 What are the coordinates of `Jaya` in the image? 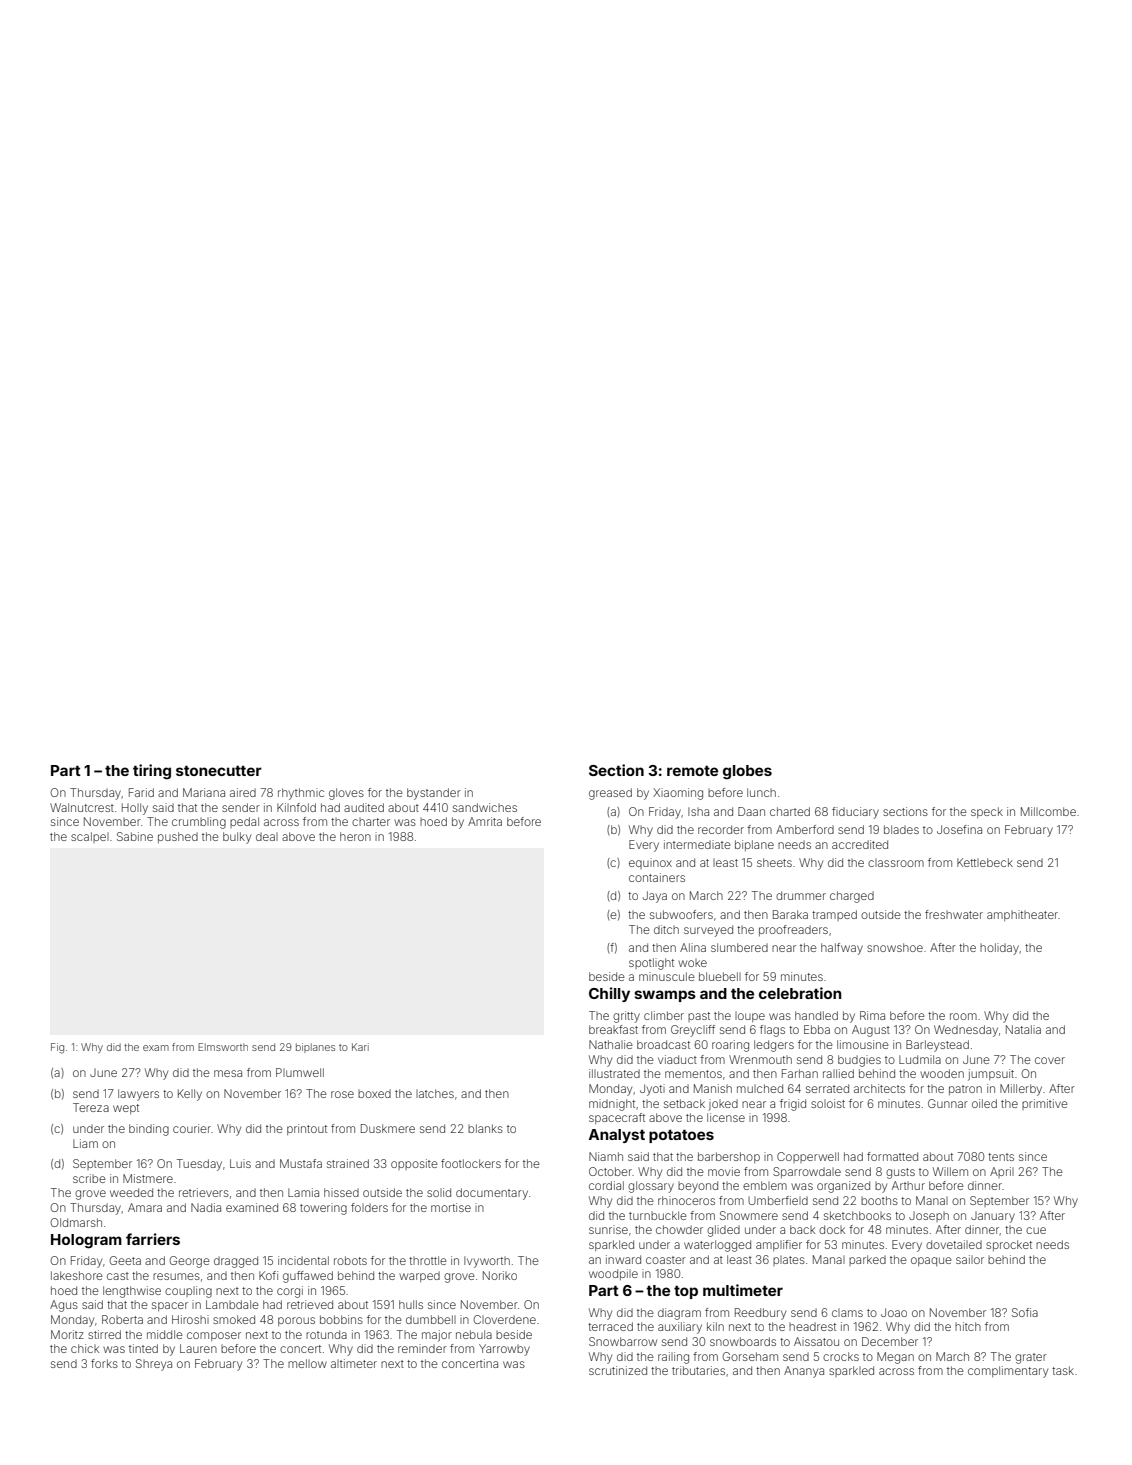 It's located at (655, 897).
